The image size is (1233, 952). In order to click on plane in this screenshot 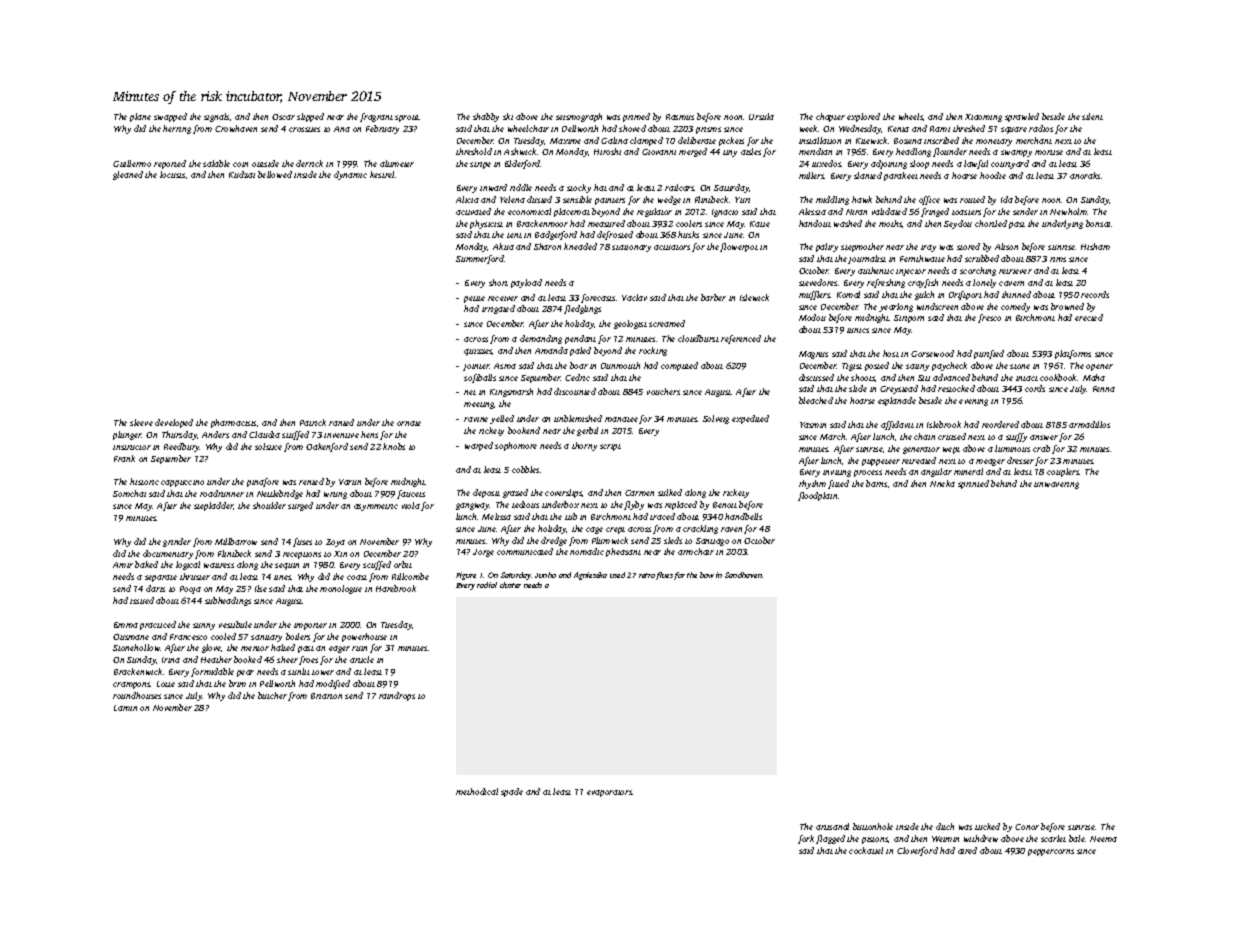, I will do `click(140, 117)`.
